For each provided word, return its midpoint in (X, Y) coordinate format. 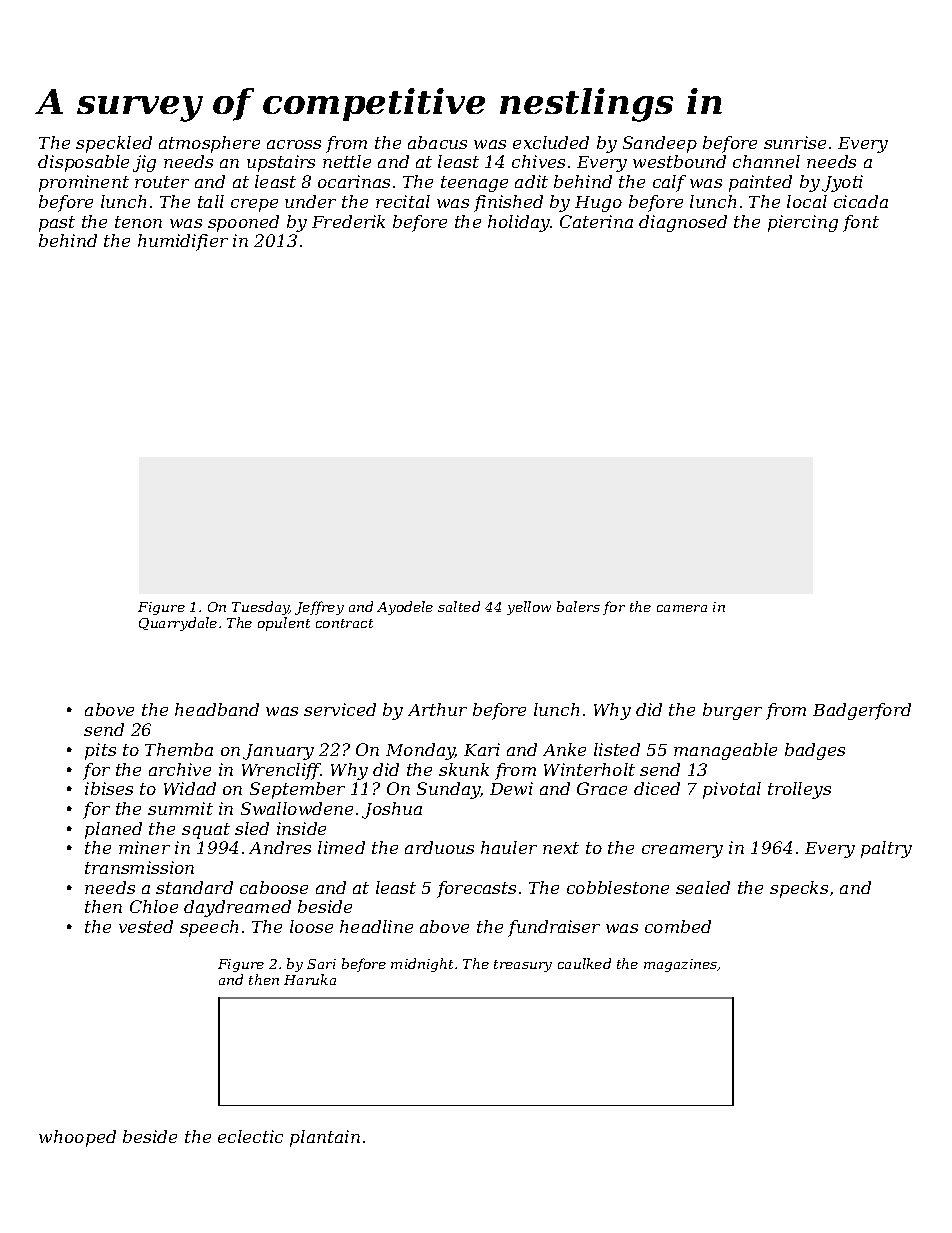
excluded (551, 142)
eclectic (250, 1136)
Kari (482, 749)
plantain (325, 1138)
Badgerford (862, 711)
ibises (109, 788)
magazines (681, 965)
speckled (114, 144)
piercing (803, 223)
